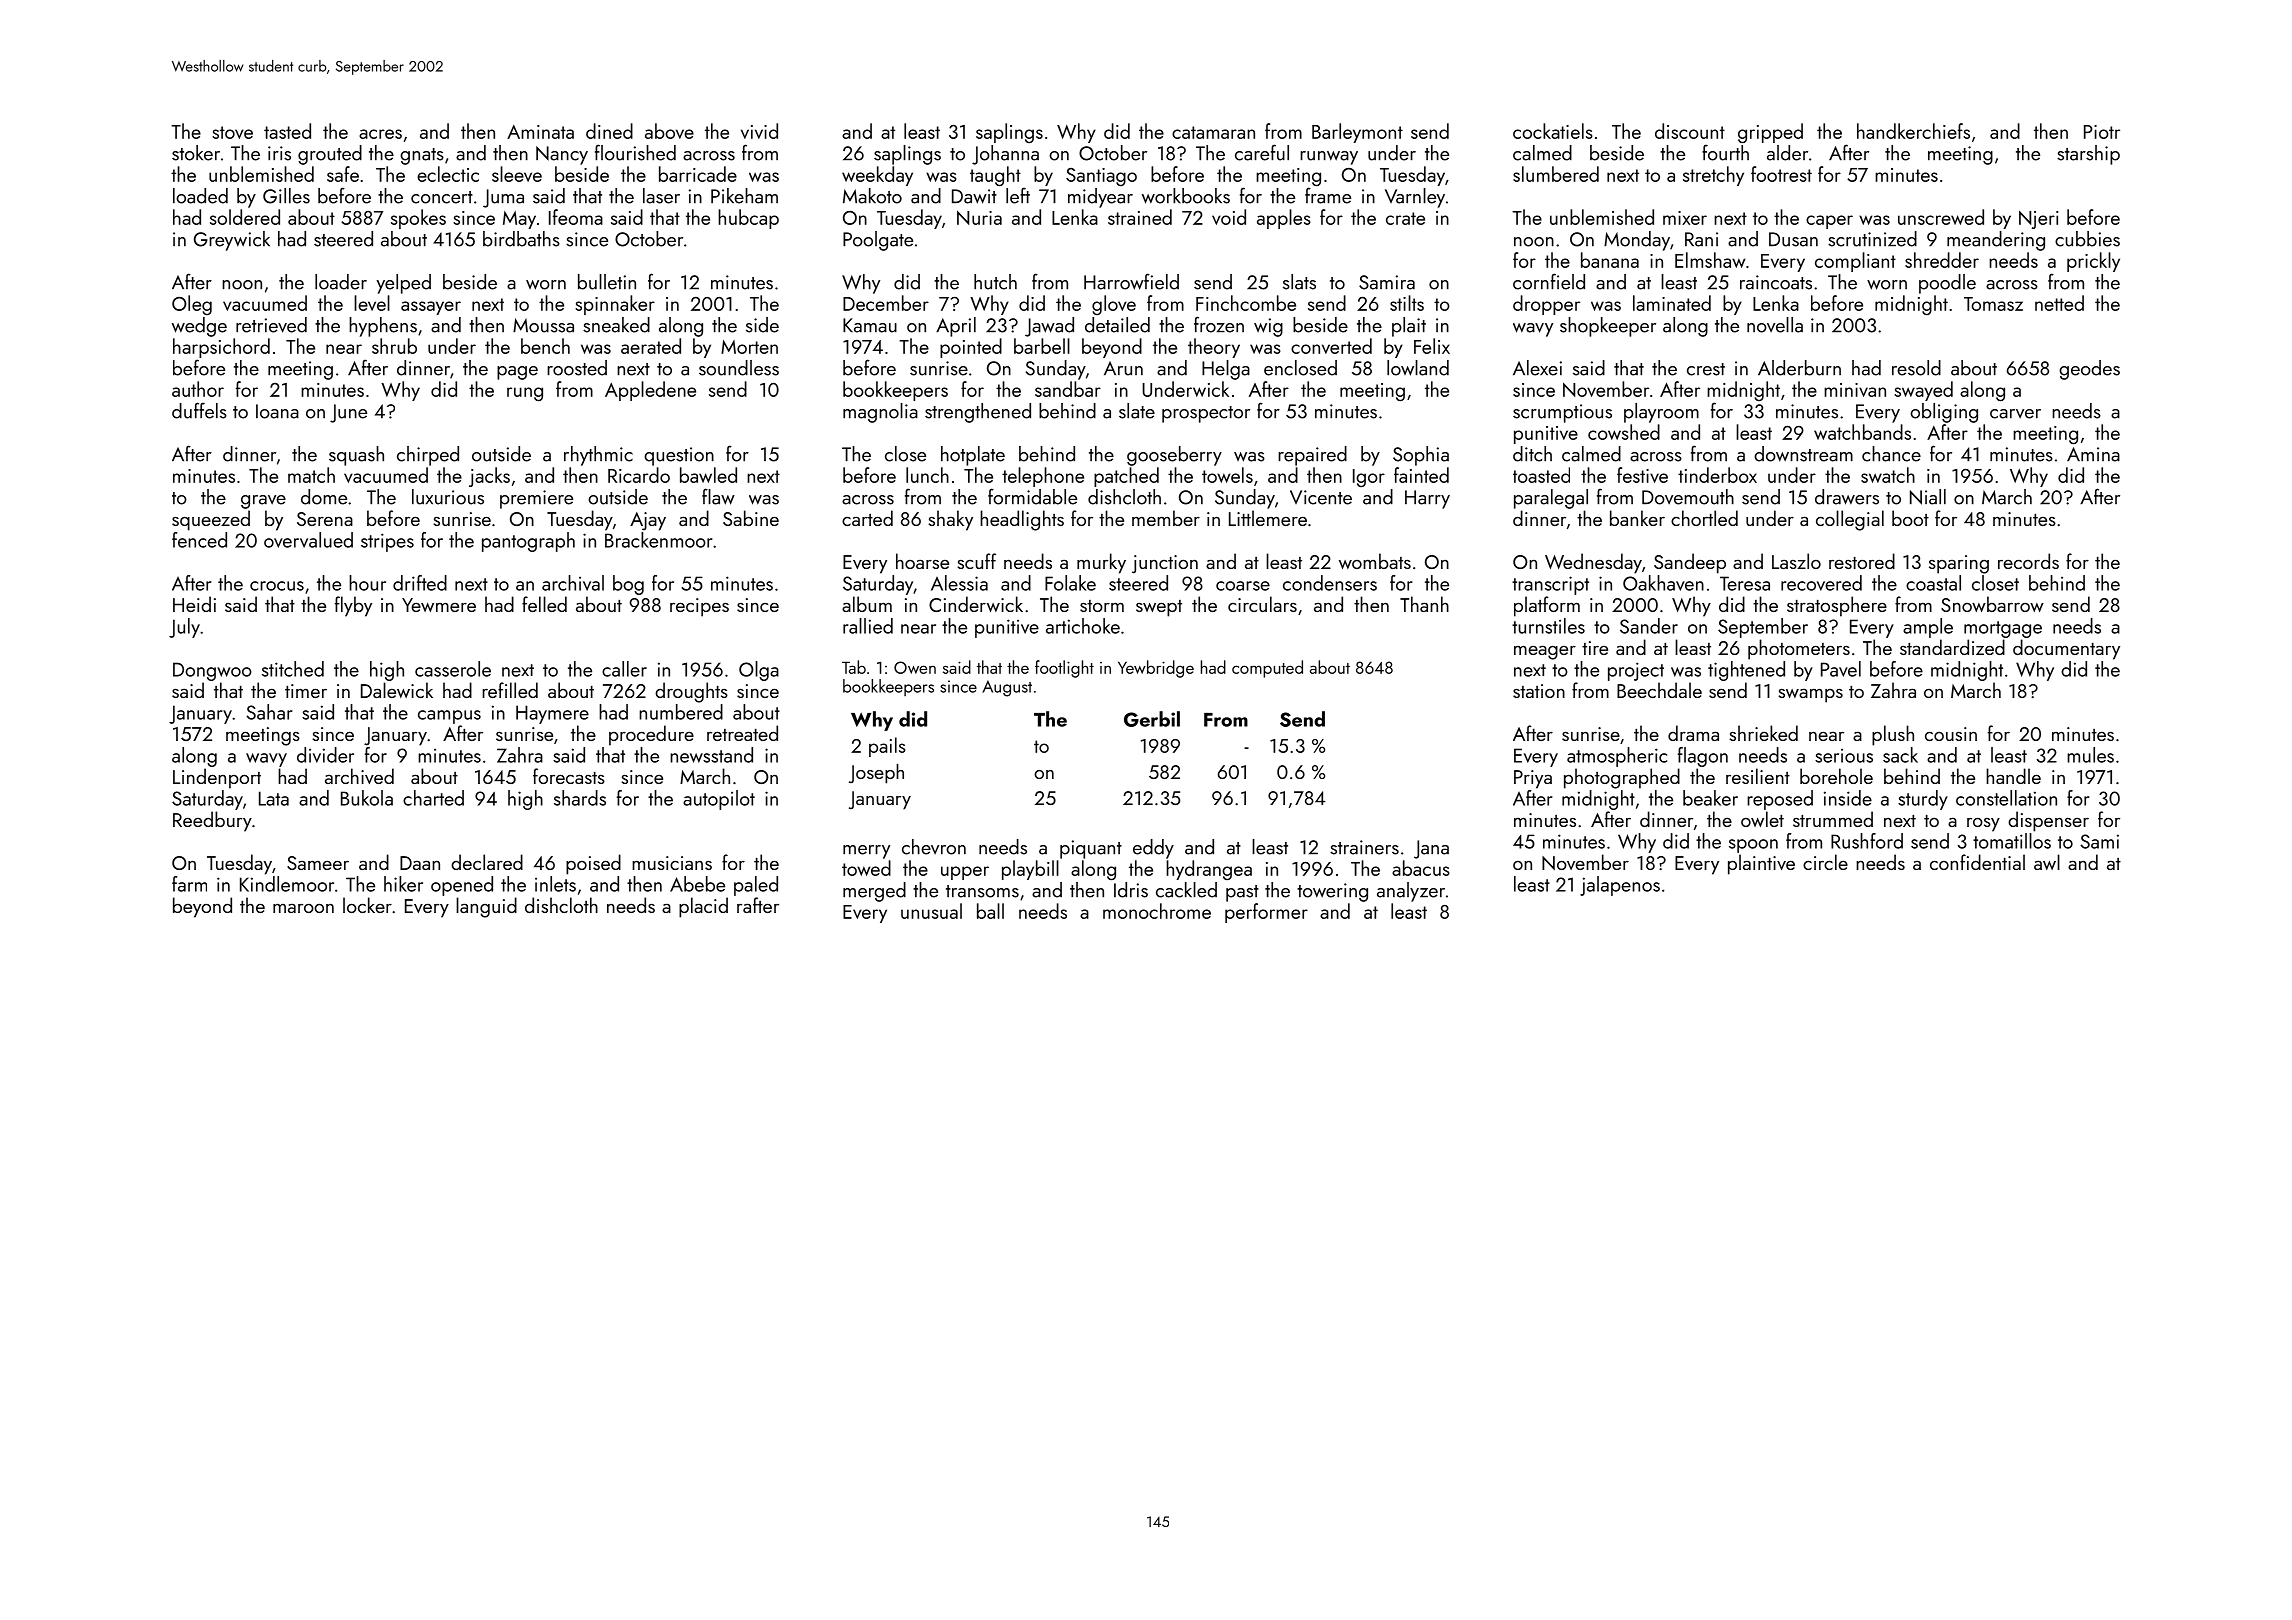 The width and height of the screenshot is (2292, 1620). Describe the element at coordinates (184, 628) in the screenshot. I see `July` at that location.
